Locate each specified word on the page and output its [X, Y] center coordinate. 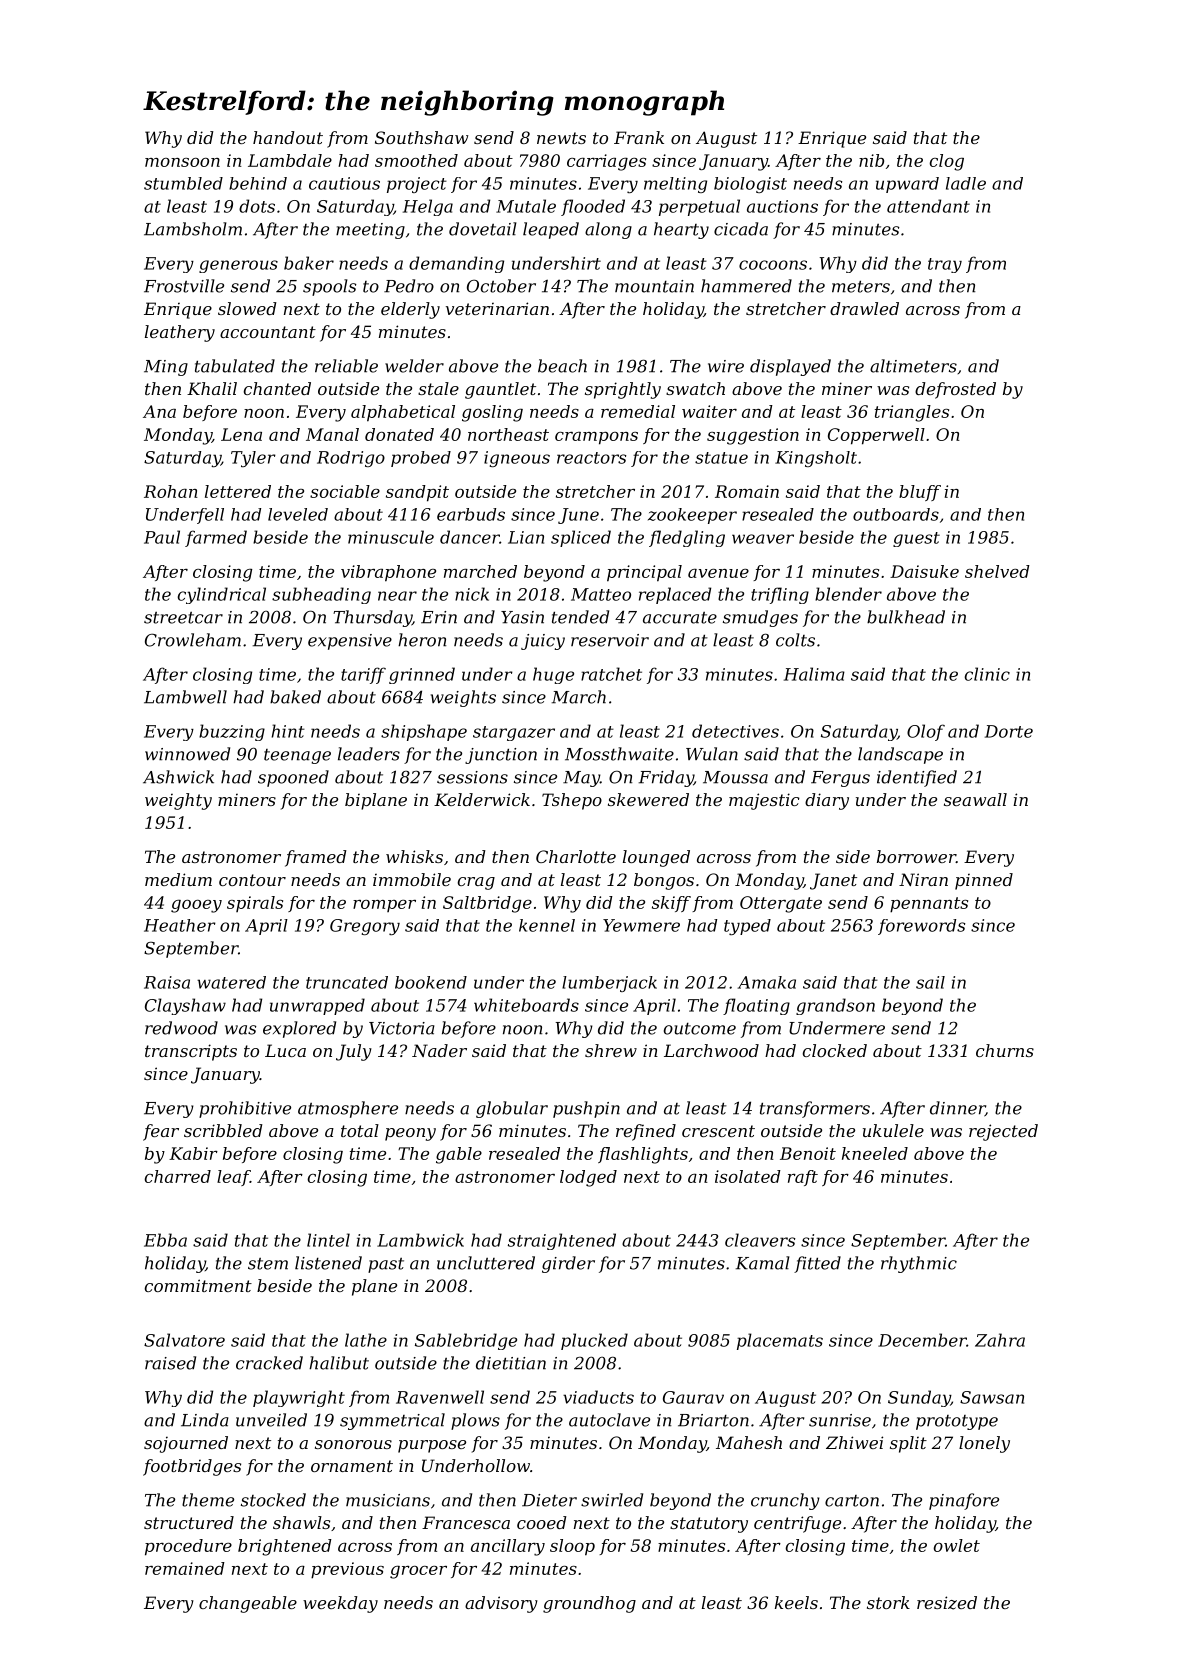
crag [476, 883]
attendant [928, 206]
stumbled [183, 183]
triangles [912, 413]
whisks [414, 856]
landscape [900, 755]
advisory [501, 1604]
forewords [921, 927]
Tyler [253, 459]
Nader [439, 1050]
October [501, 286]
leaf [233, 1178]
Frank [639, 137]
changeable [248, 1604]
